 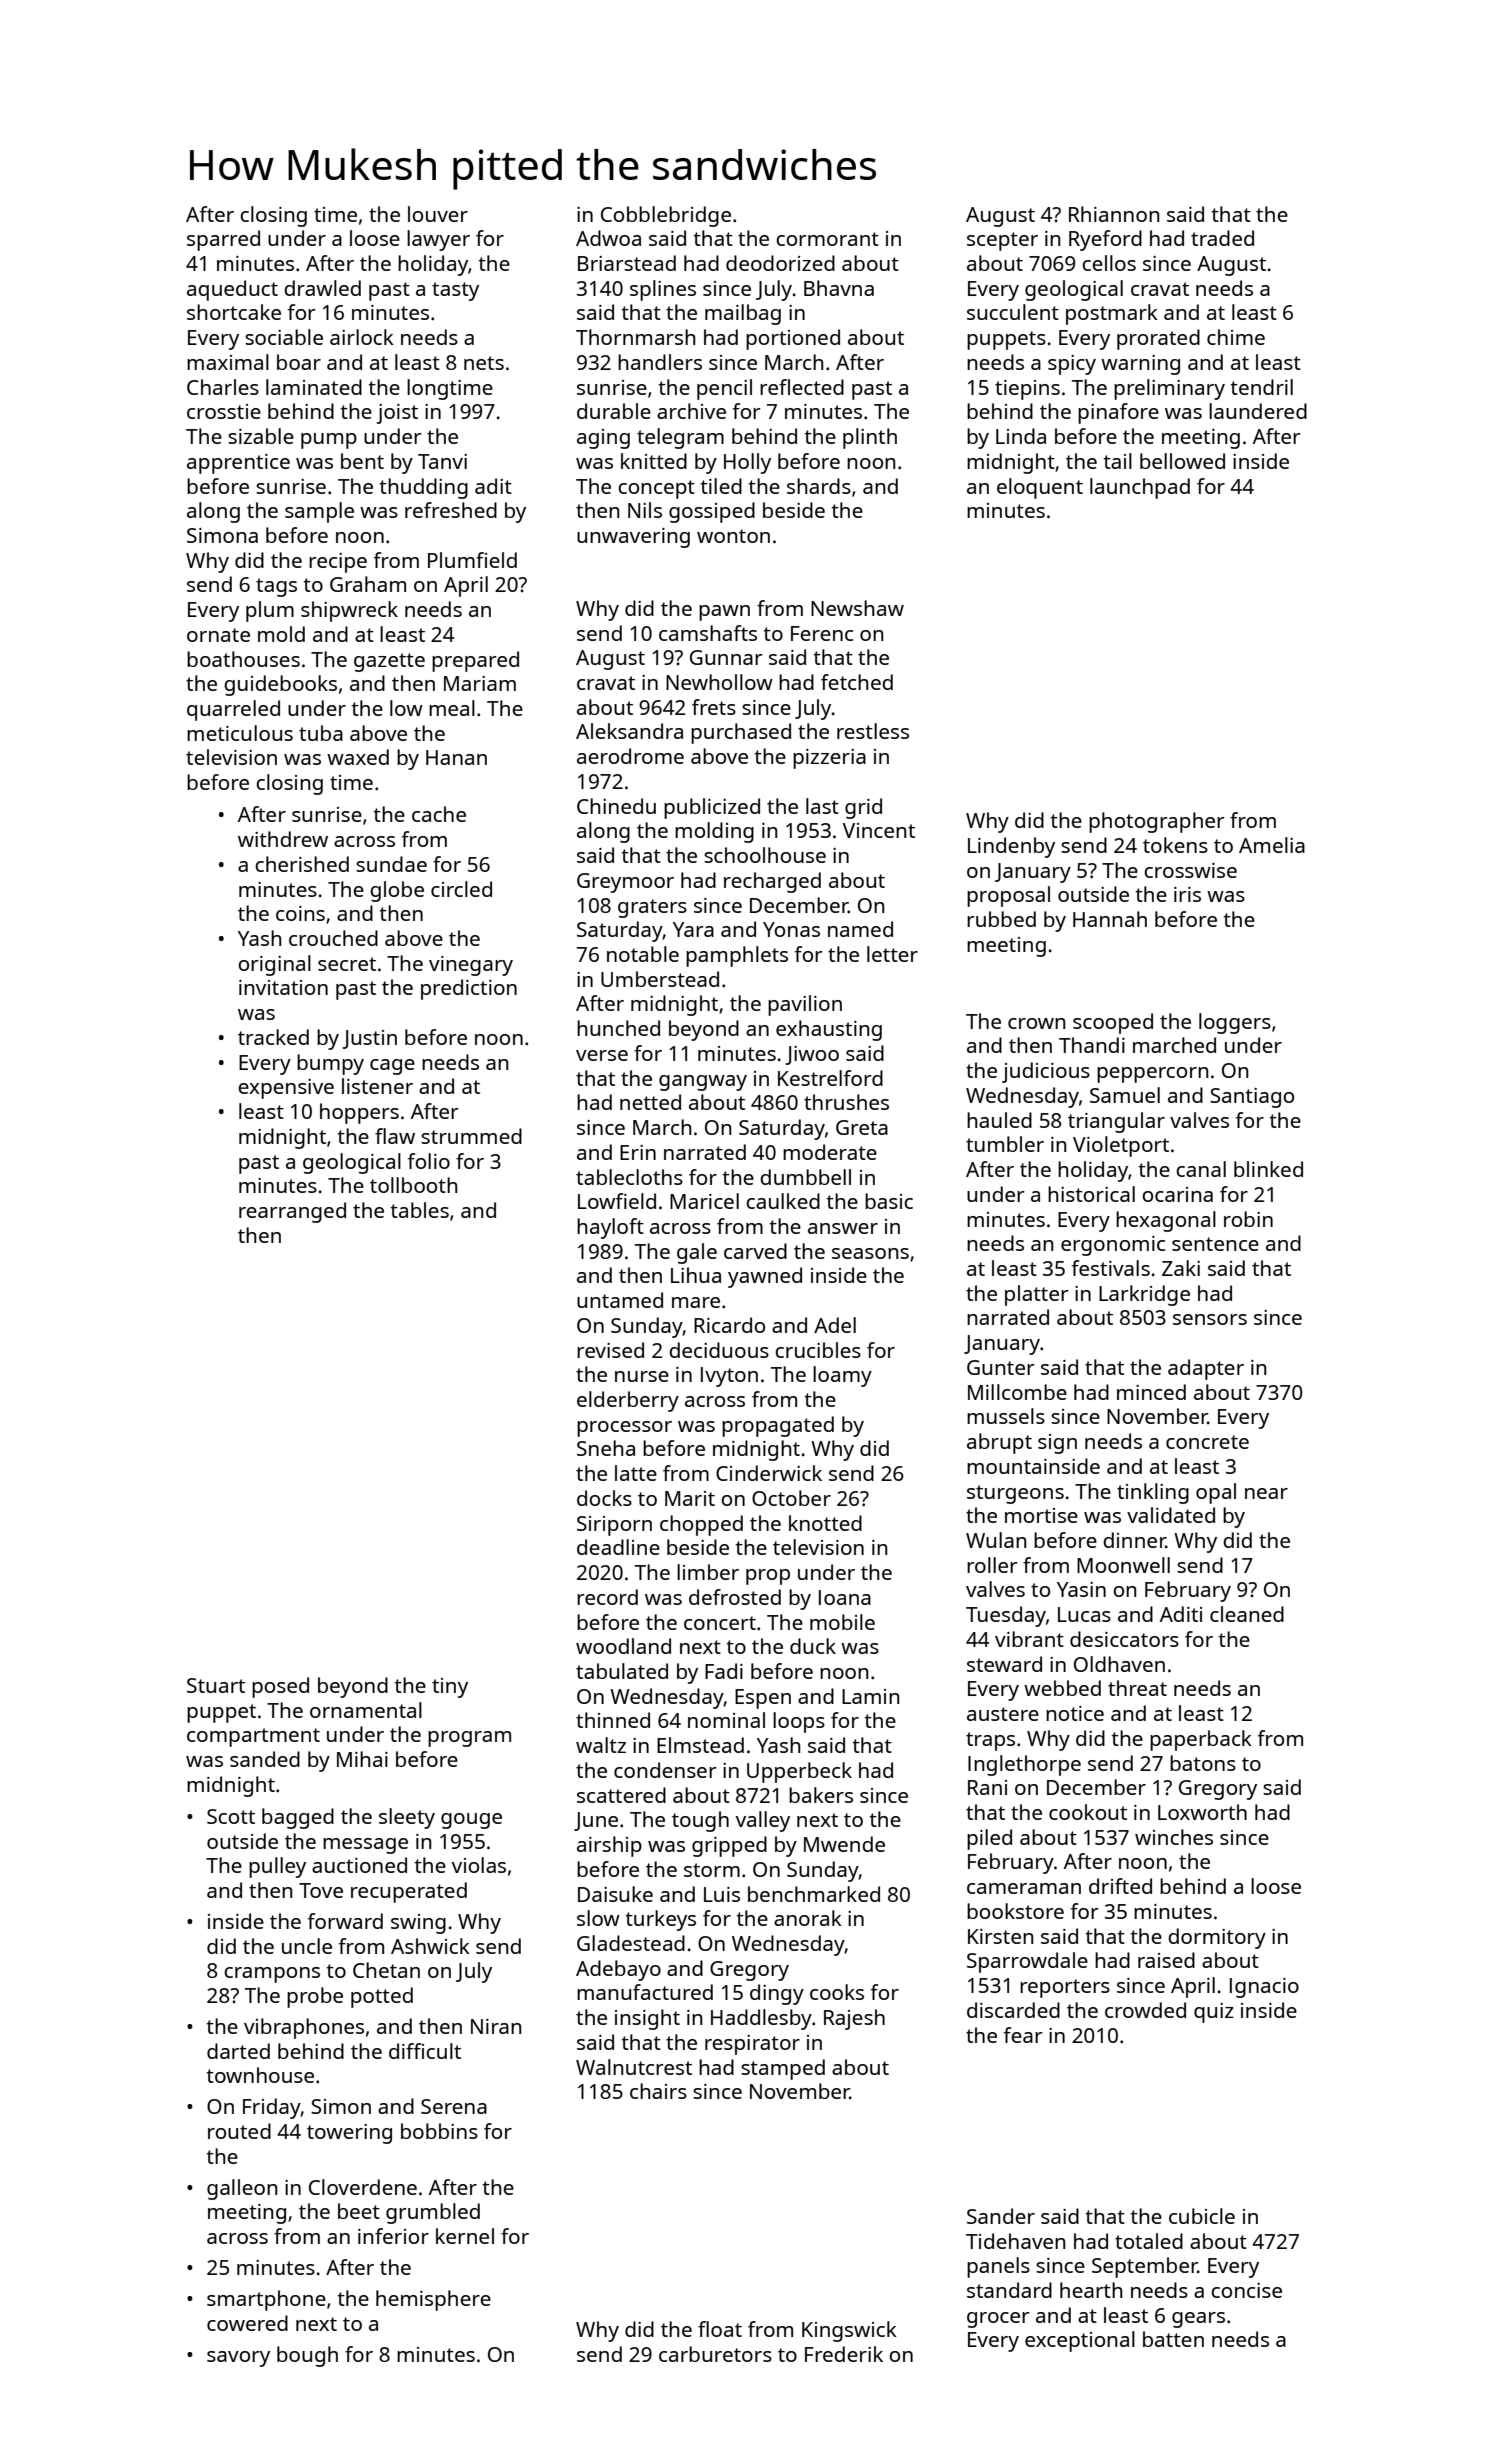 What do you see at coordinates (1175, 845) in the screenshot?
I see `tokens` at bounding box center [1175, 845].
